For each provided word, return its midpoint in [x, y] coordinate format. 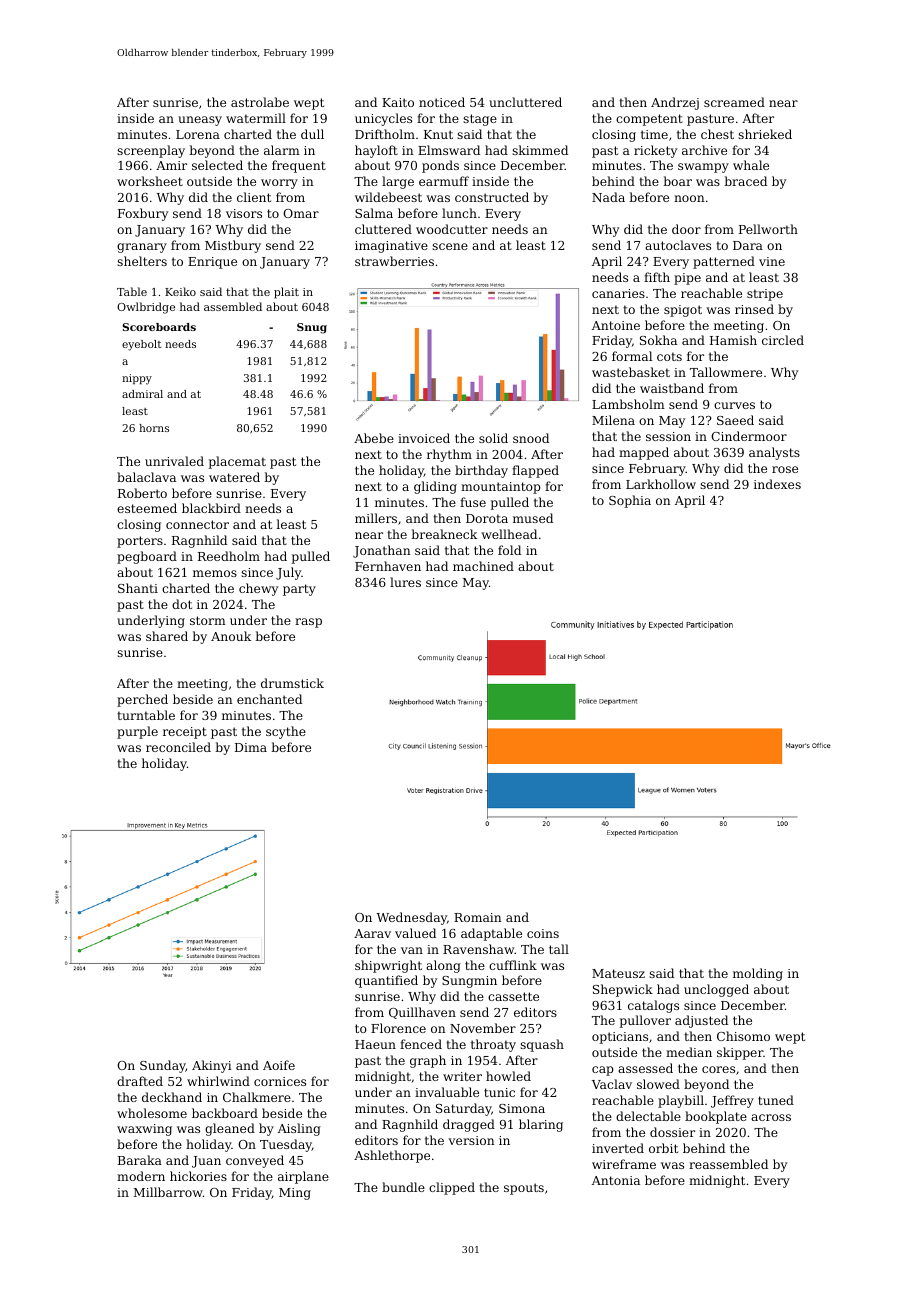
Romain [478, 917]
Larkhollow [661, 484]
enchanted [269, 699]
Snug [312, 328]
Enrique [212, 263]
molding [758, 974]
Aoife [279, 1065]
